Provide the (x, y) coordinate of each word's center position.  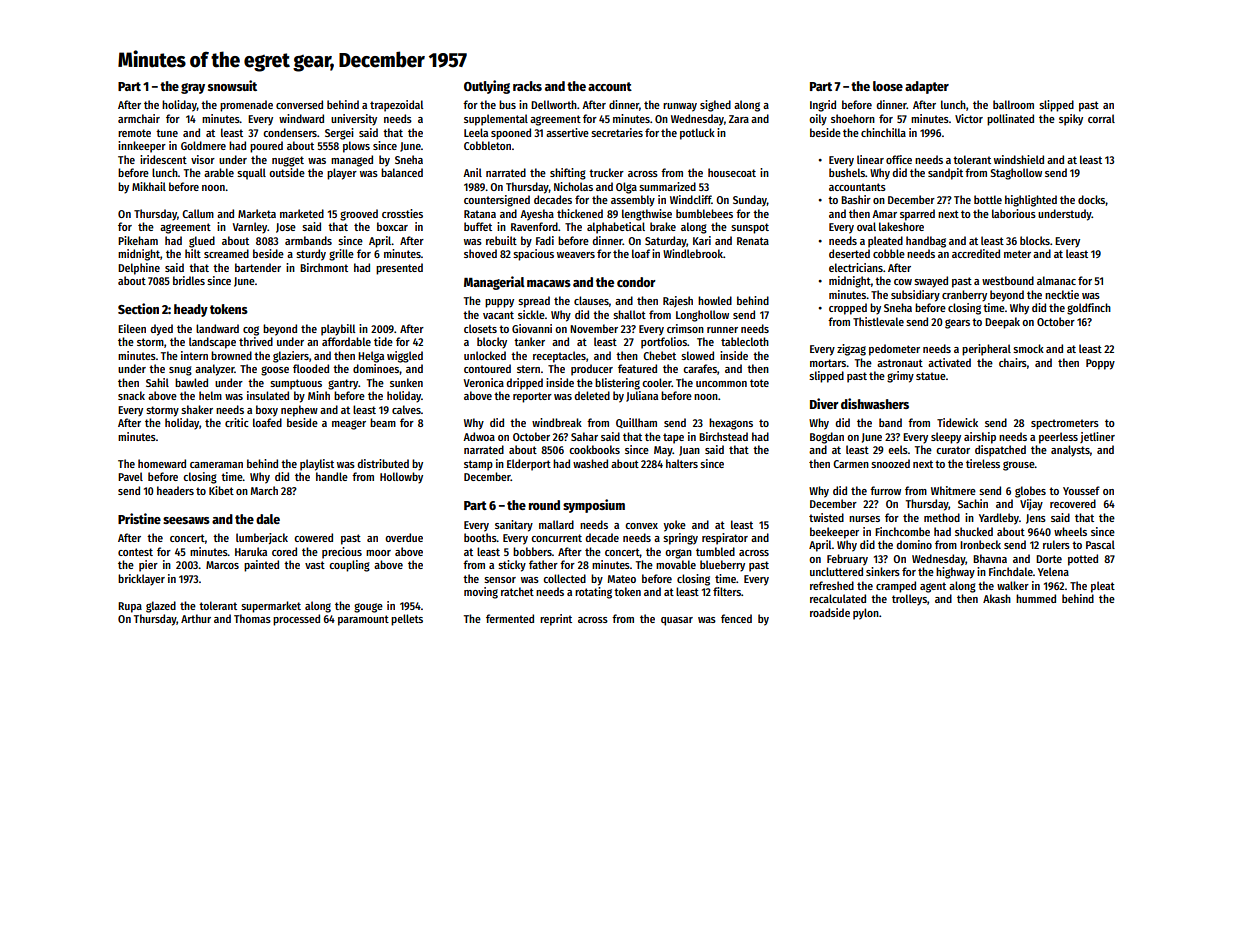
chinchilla (883, 132)
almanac (1056, 280)
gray (193, 88)
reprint (556, 620)
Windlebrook (693, 253)
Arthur (196, 618)
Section (138, 308)
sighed (715, 106)
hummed (1036, 598)
